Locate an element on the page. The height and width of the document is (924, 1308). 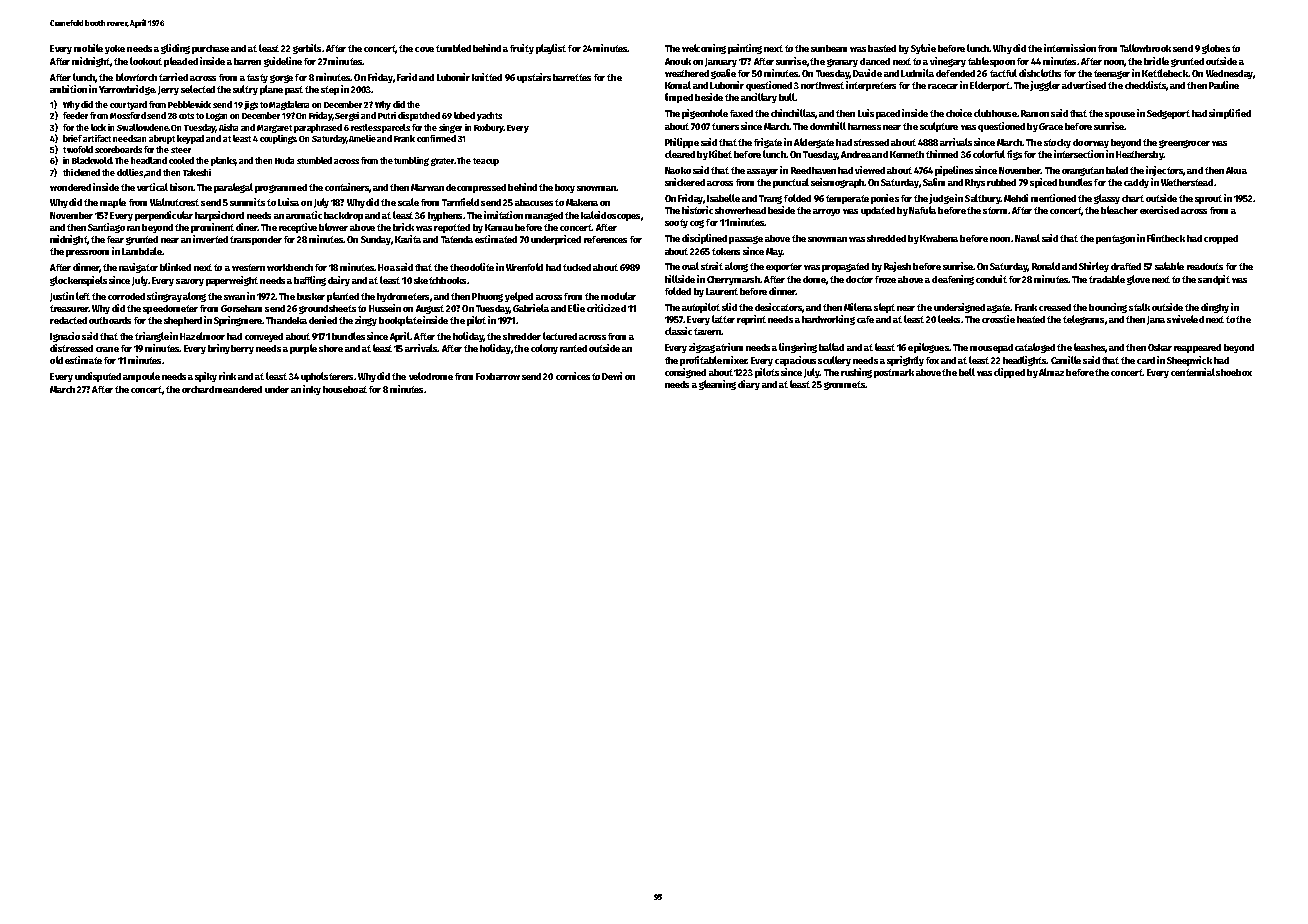
spouse is located at coordinates (1120, 115).
